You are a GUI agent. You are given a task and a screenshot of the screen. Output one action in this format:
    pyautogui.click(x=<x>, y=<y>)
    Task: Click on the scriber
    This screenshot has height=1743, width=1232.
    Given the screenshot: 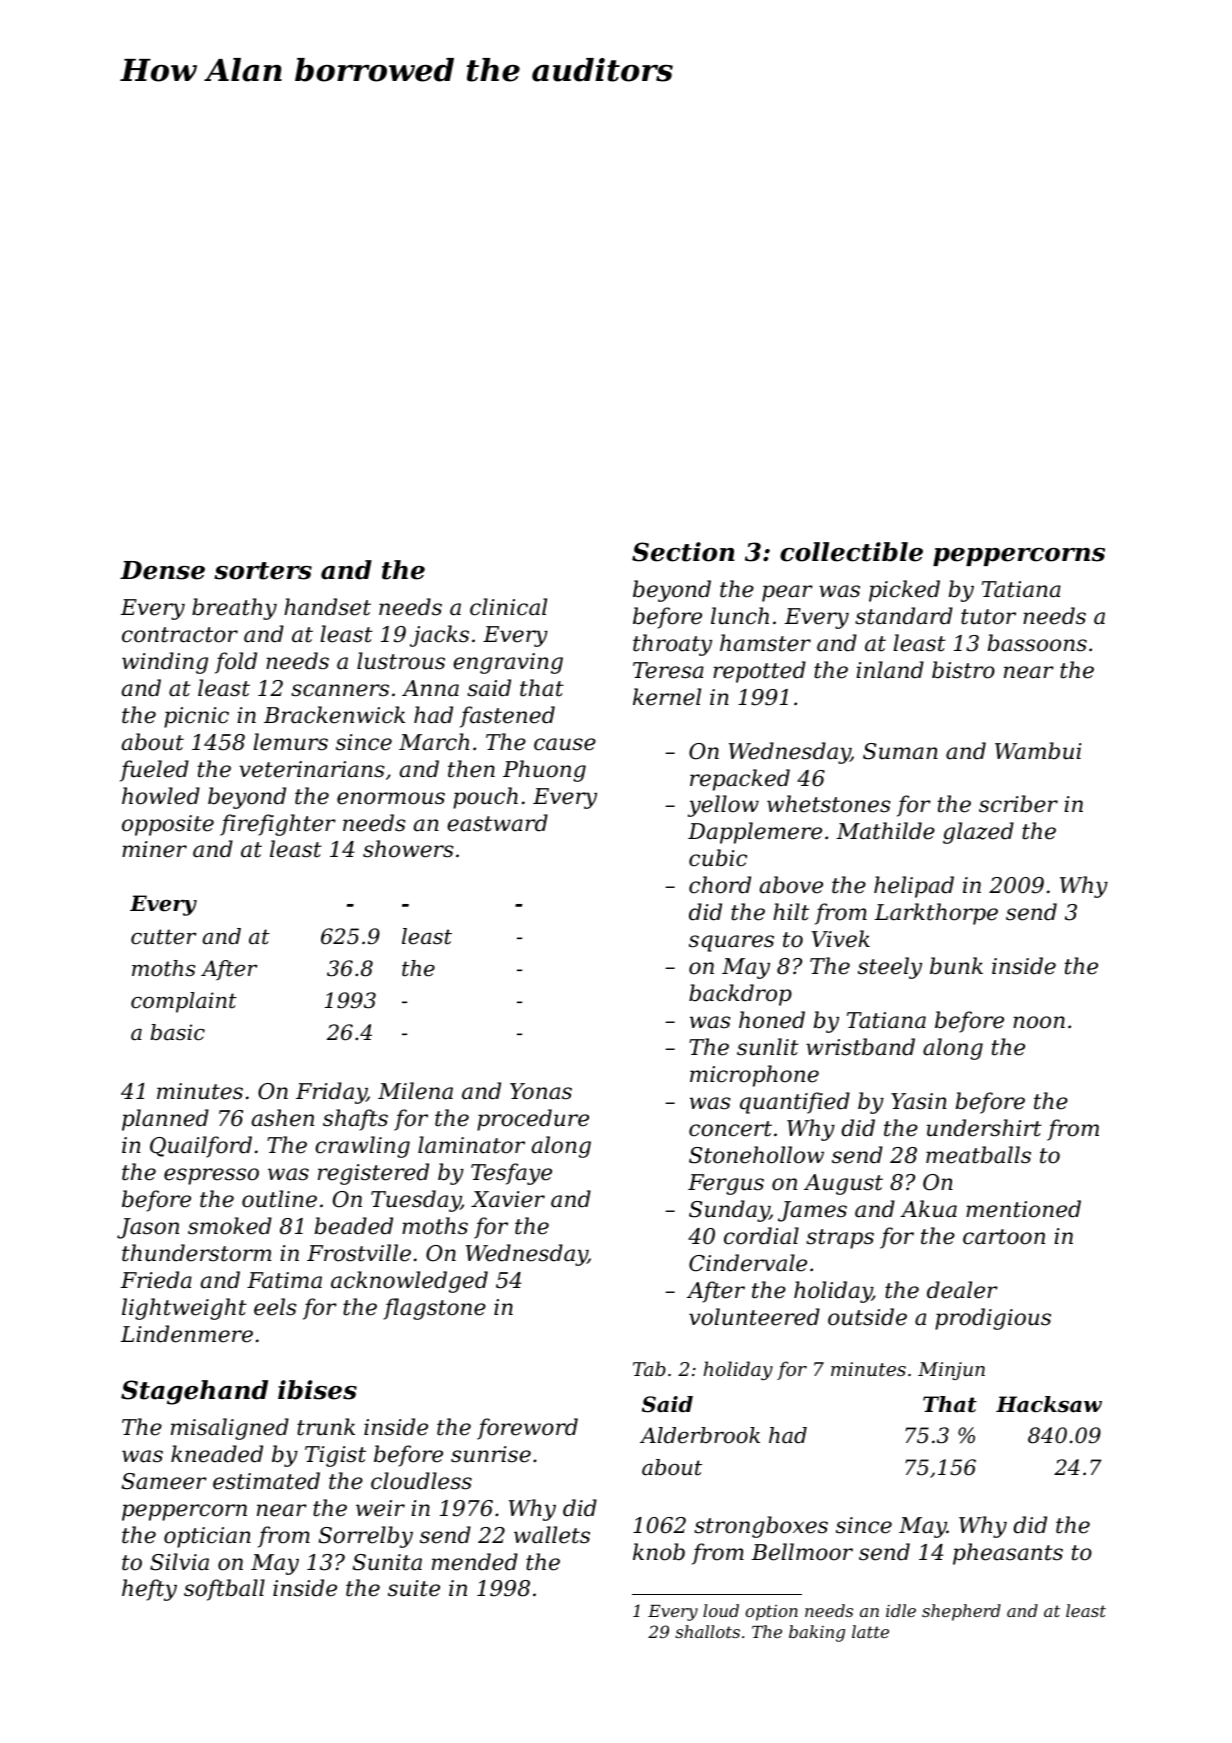 What is the action you would take?
    pyautogui.click(x=1018, y=804)
